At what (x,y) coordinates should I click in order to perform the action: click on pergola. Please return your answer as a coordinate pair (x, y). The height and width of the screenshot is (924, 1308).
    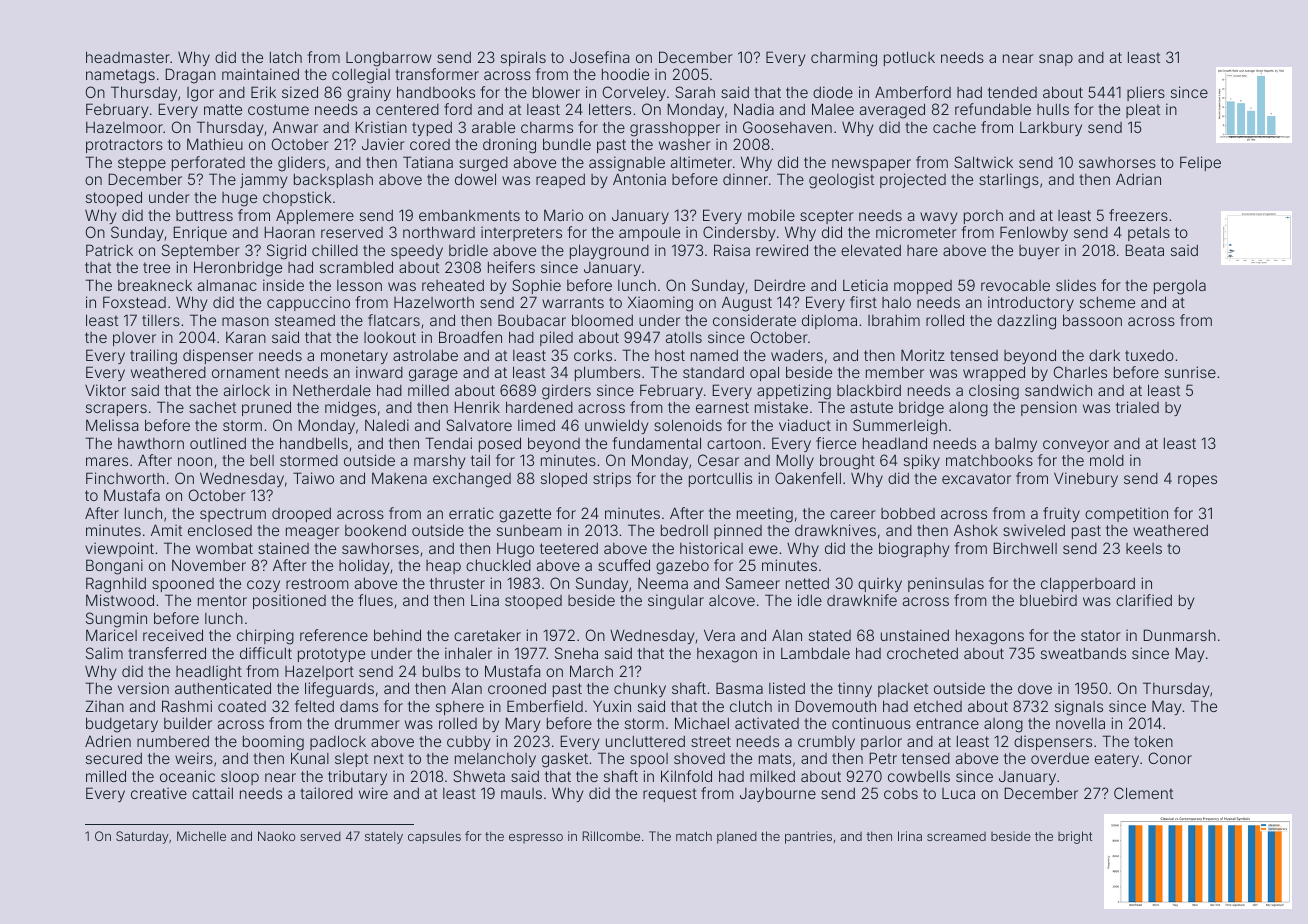
    Looking at the image, I should click on (1180, 287).
